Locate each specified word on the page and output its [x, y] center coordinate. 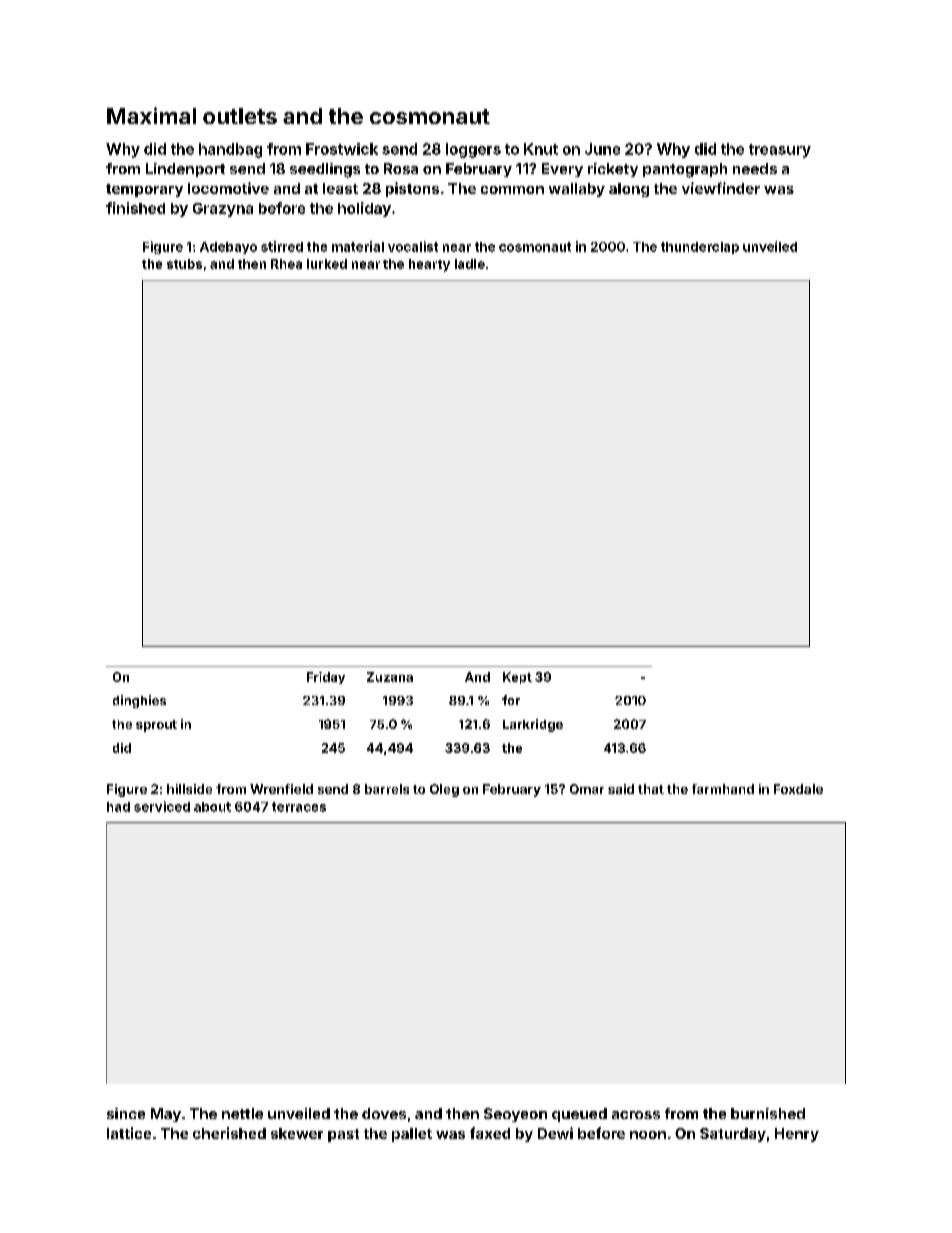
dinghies [139, 701]
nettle [242, 1113]
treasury [780, 151]
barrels [387, 789]
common [512, 190]
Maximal [151, 115]
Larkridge [533, 725]
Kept [517, 678]
